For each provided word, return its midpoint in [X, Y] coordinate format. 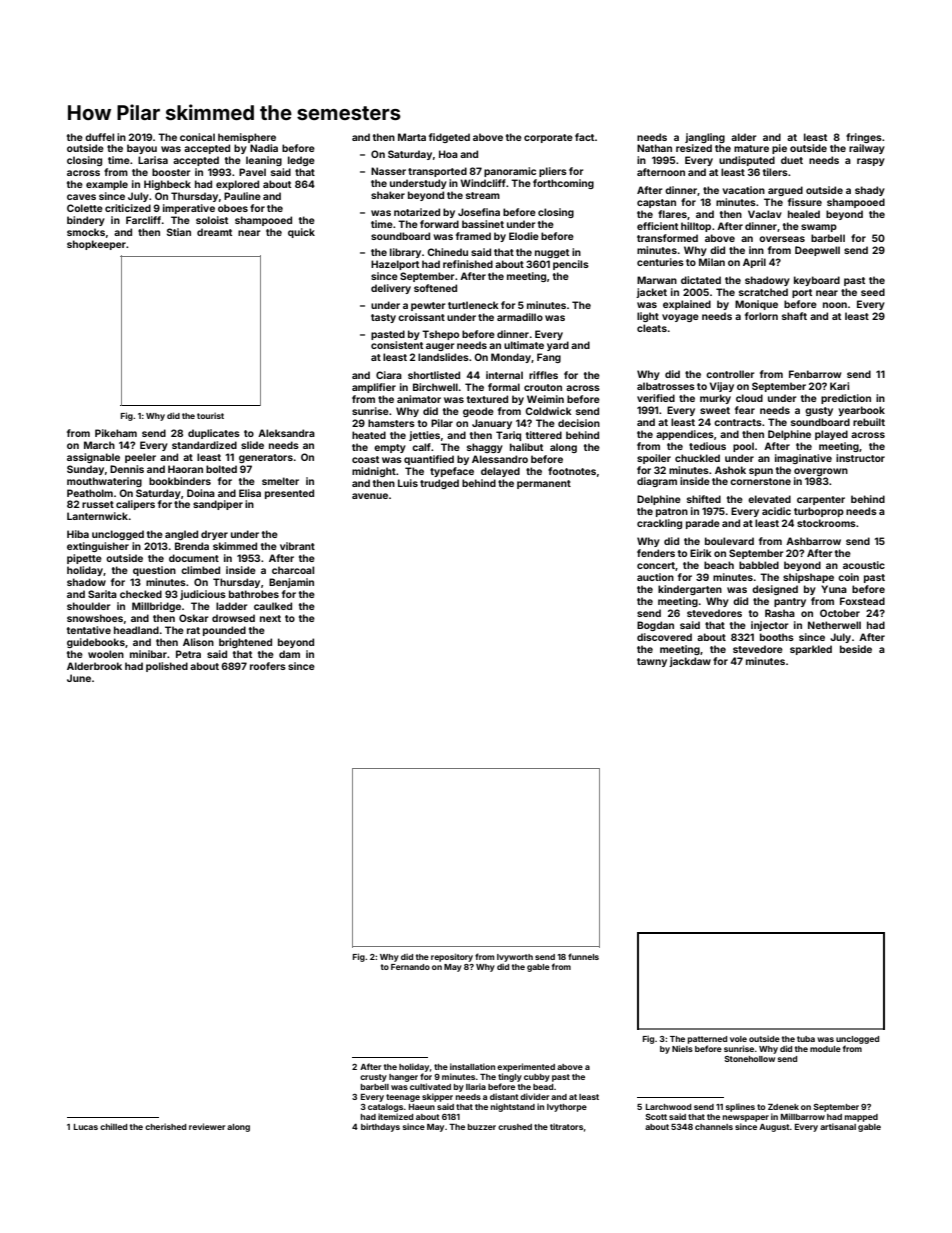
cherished [166, 1126]
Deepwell [817, 251]
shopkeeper [96, 245]
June [79, 678]
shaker [388, 195]
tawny [652, 662]
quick [301, 233]
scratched [763, 292]
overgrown [821, 472]
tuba [806, 1039]
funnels [583, 956]
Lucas [86, 1127]
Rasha [780, 613]
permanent [544, 484]
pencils [571, 265]
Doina [201, 493]
